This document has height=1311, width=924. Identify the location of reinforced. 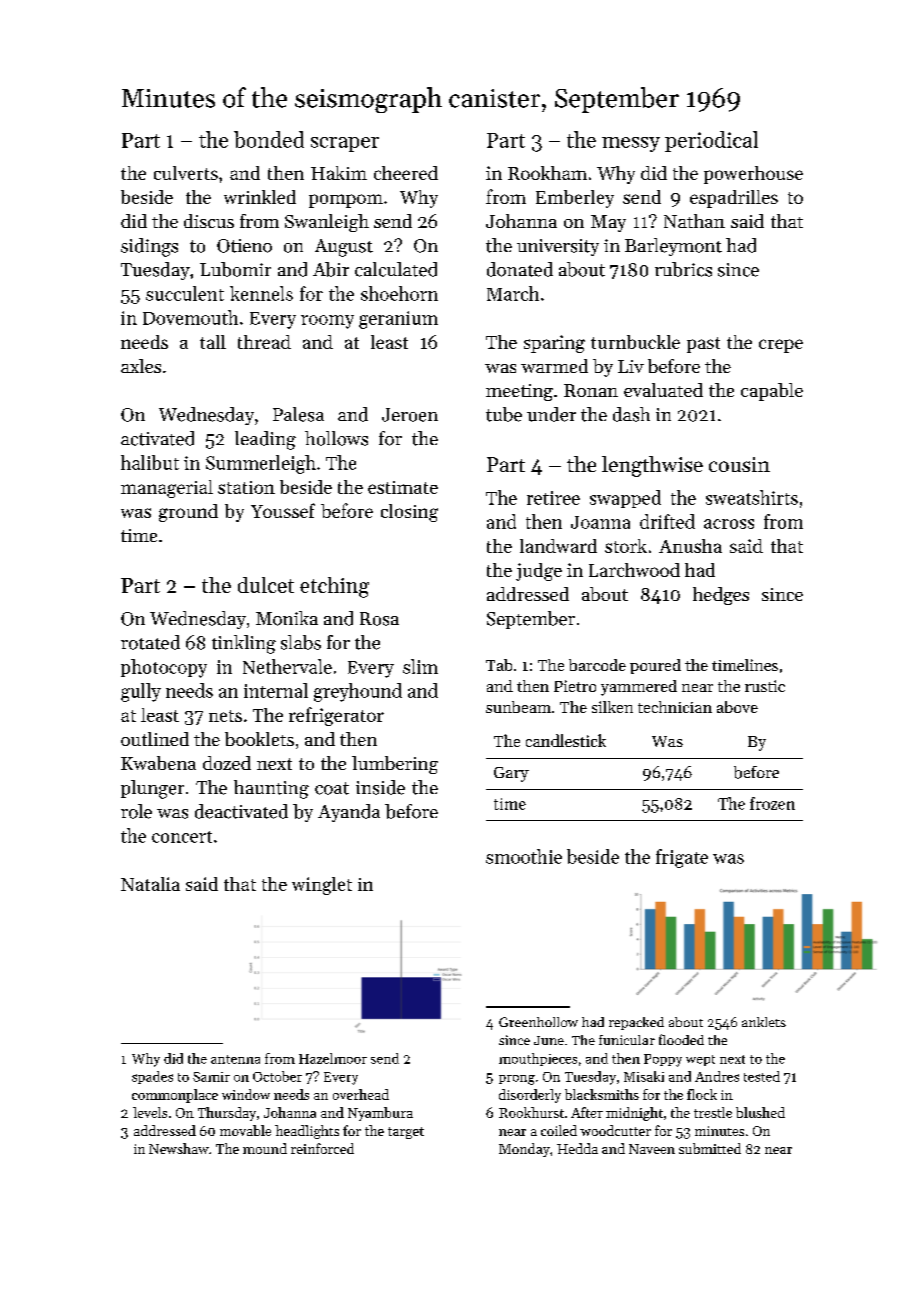
(322, 1148).
